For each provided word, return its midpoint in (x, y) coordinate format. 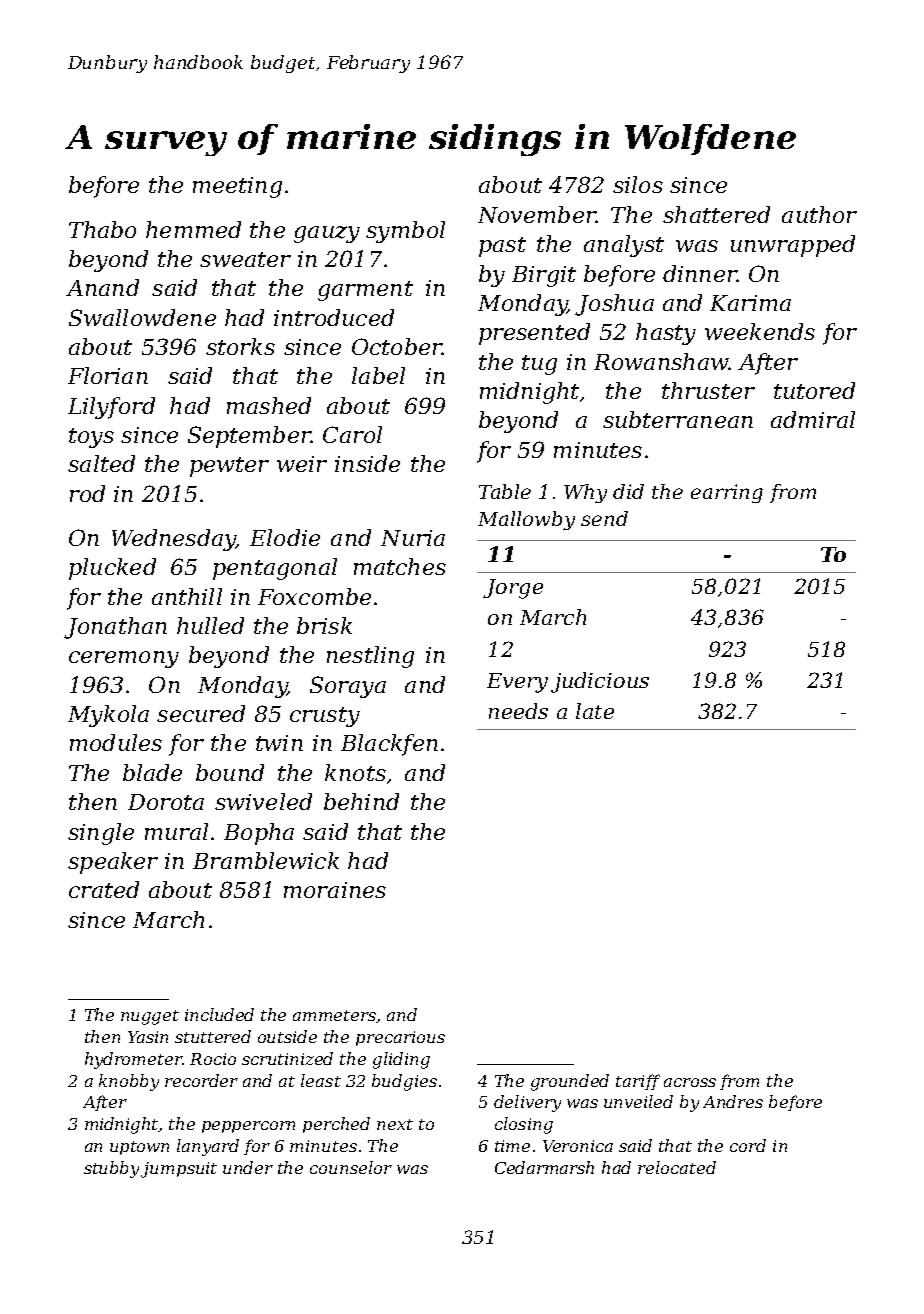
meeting (237, 187)
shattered (716, 214)
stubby (111, 1169)
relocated (677, 1167)
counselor (351, 1167)
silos (638, 184)
